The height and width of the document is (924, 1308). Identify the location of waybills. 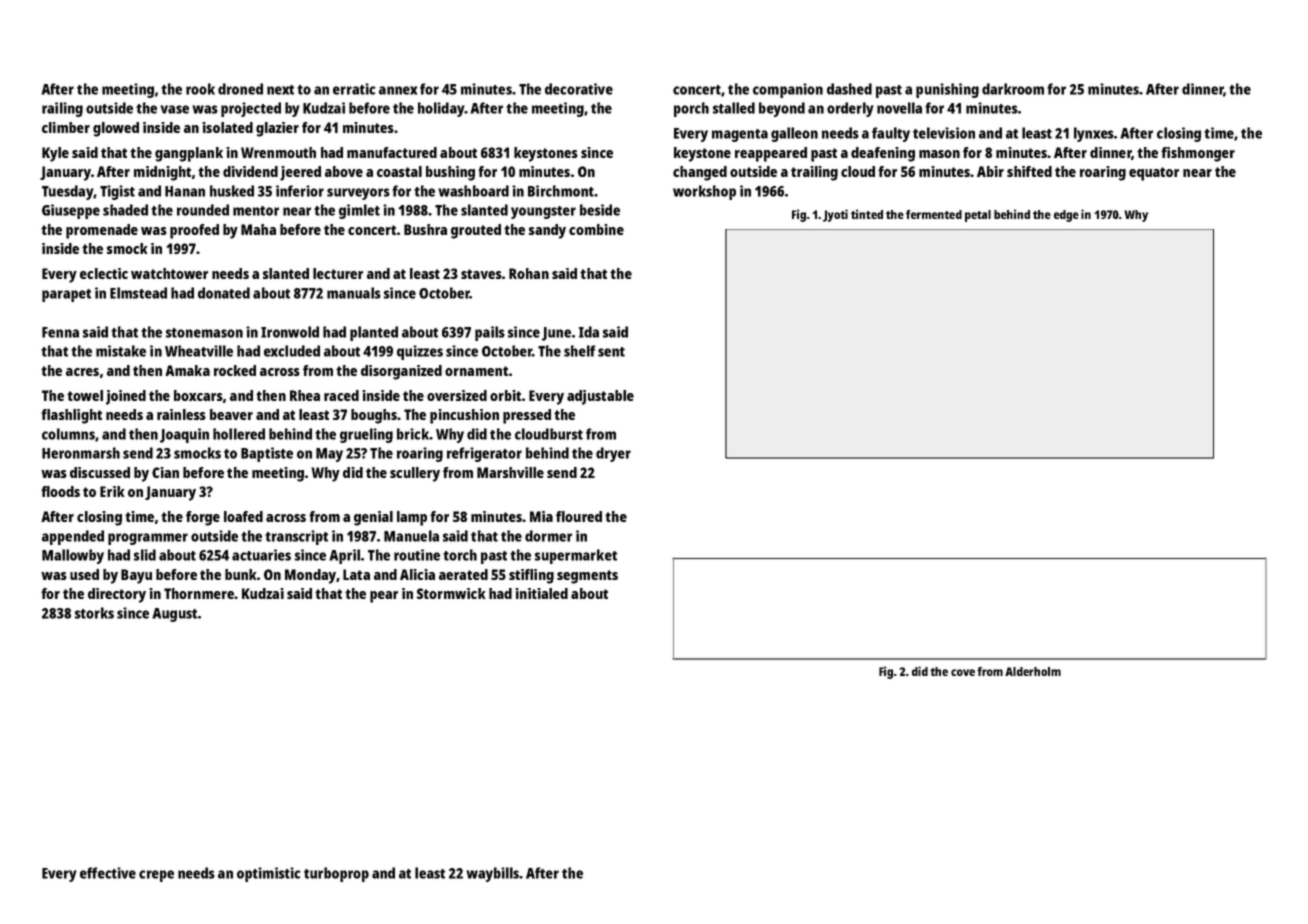
(493, 874).
